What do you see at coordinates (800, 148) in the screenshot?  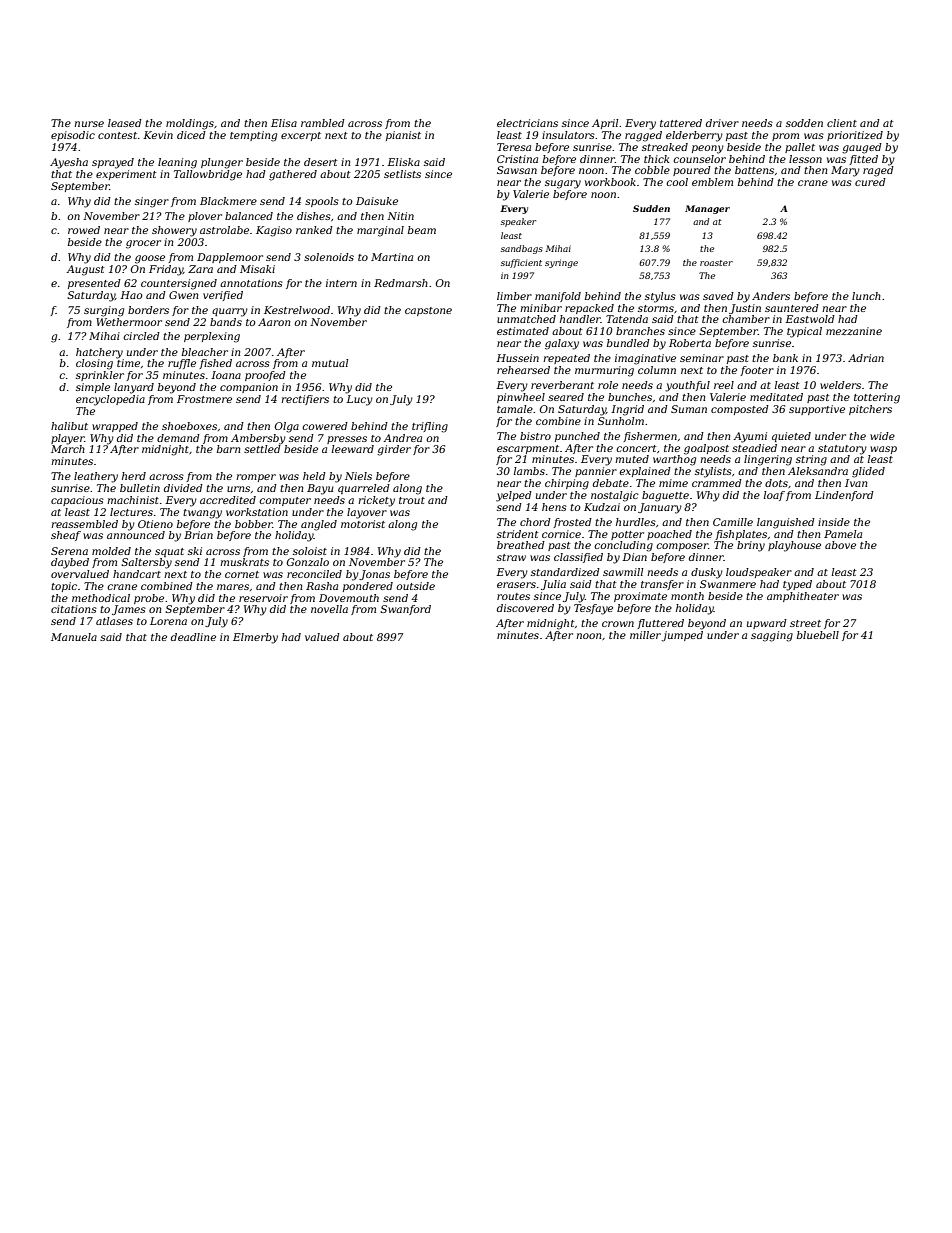 I see `pallet` at bounding box center [800, 148].
